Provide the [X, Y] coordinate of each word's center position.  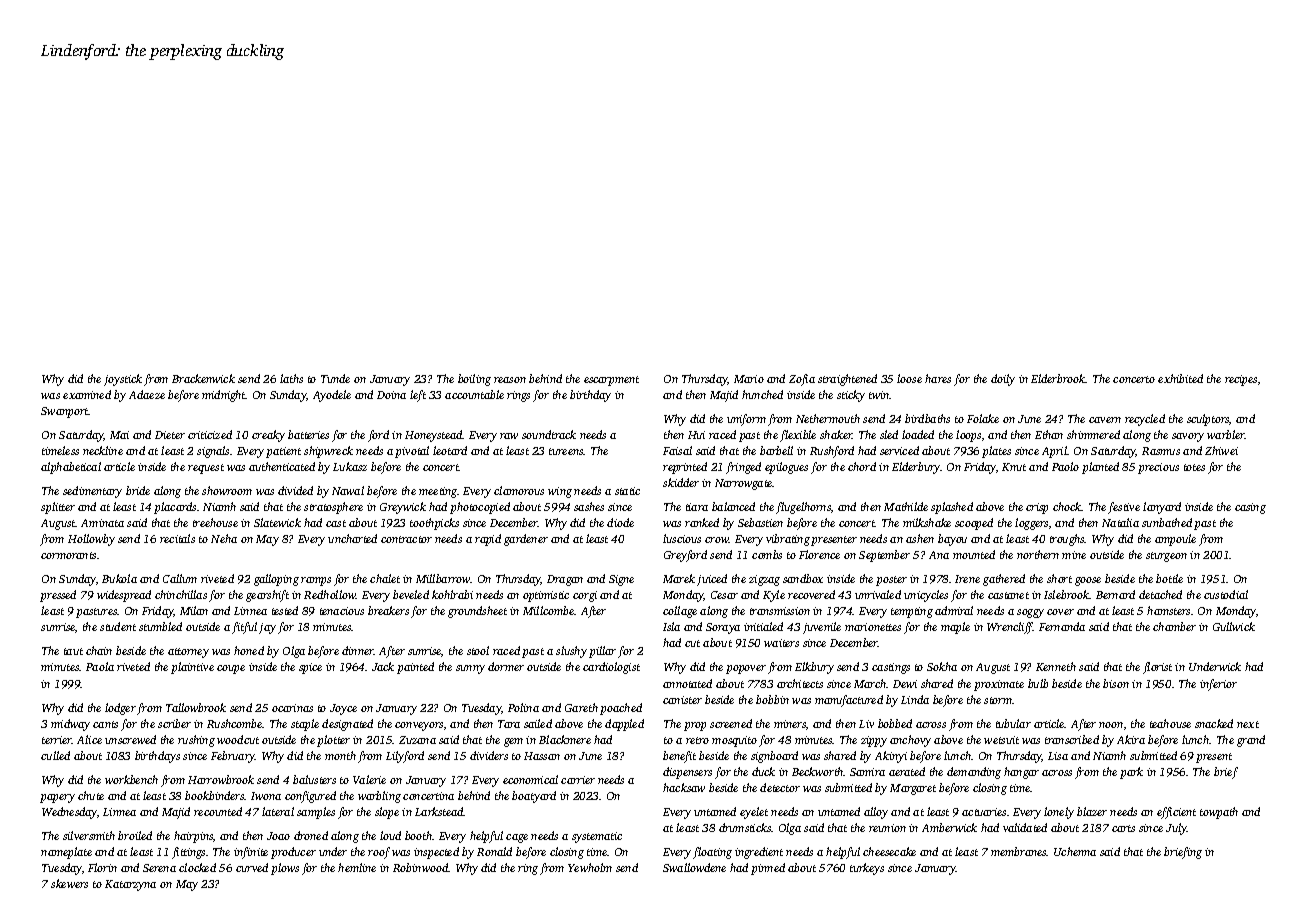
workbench [131, 779]
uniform [746, 420]
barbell [776, 450]
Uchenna [1075, 851]
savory [1188, 437]
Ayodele [332, 396]
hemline [357, 867]
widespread [124, 596]
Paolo [1065, 466]
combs [767, 554]
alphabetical [71, 468]
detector [780, 787]
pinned [768, 869]
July [1176, 829]
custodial [1226, 594]
